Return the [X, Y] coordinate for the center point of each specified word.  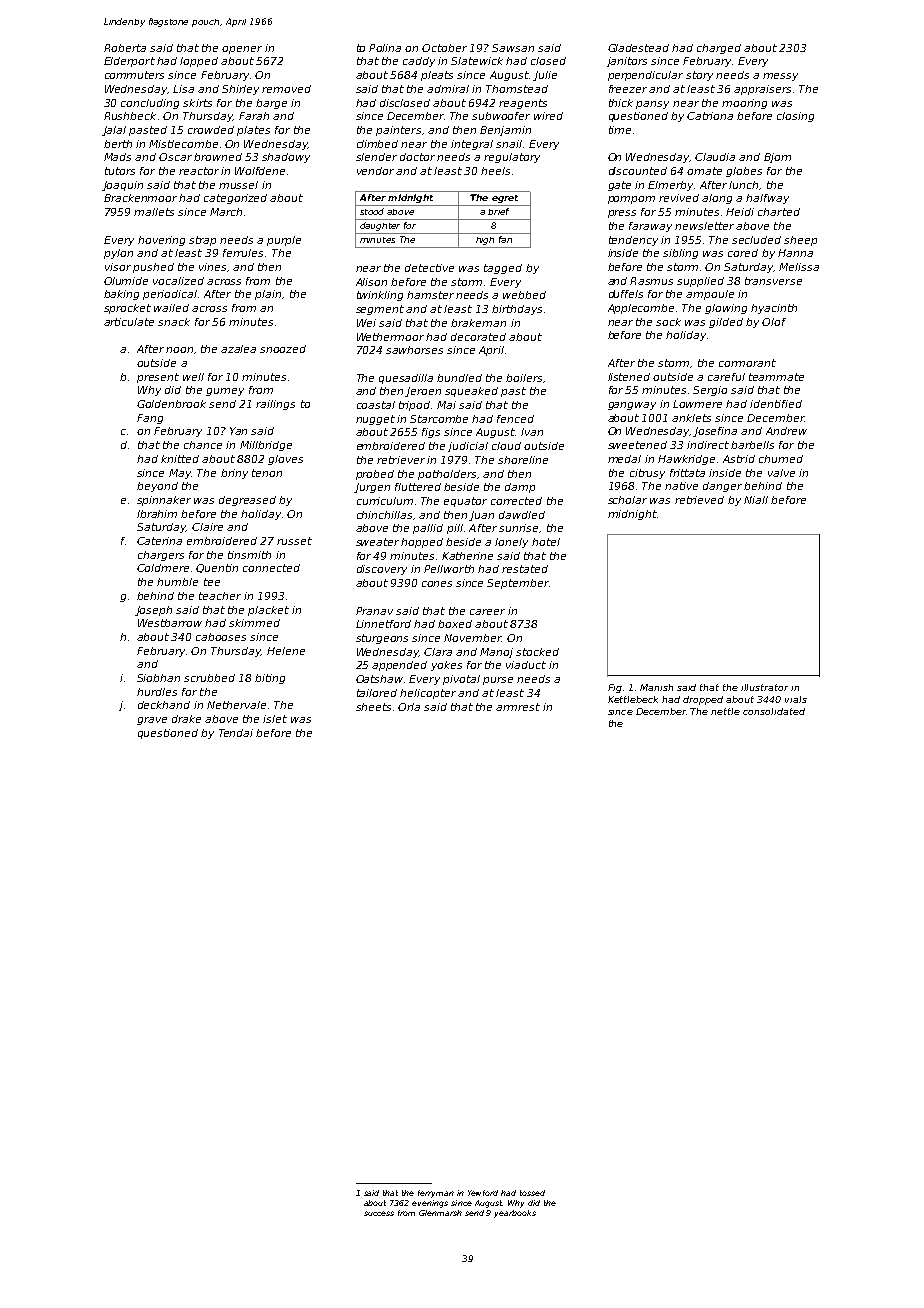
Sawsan [513, 48]
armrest [518, 707]
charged [719, 49]
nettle [725, 711]
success [379, 1213]
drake [186, 719]
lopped [199, 62]
